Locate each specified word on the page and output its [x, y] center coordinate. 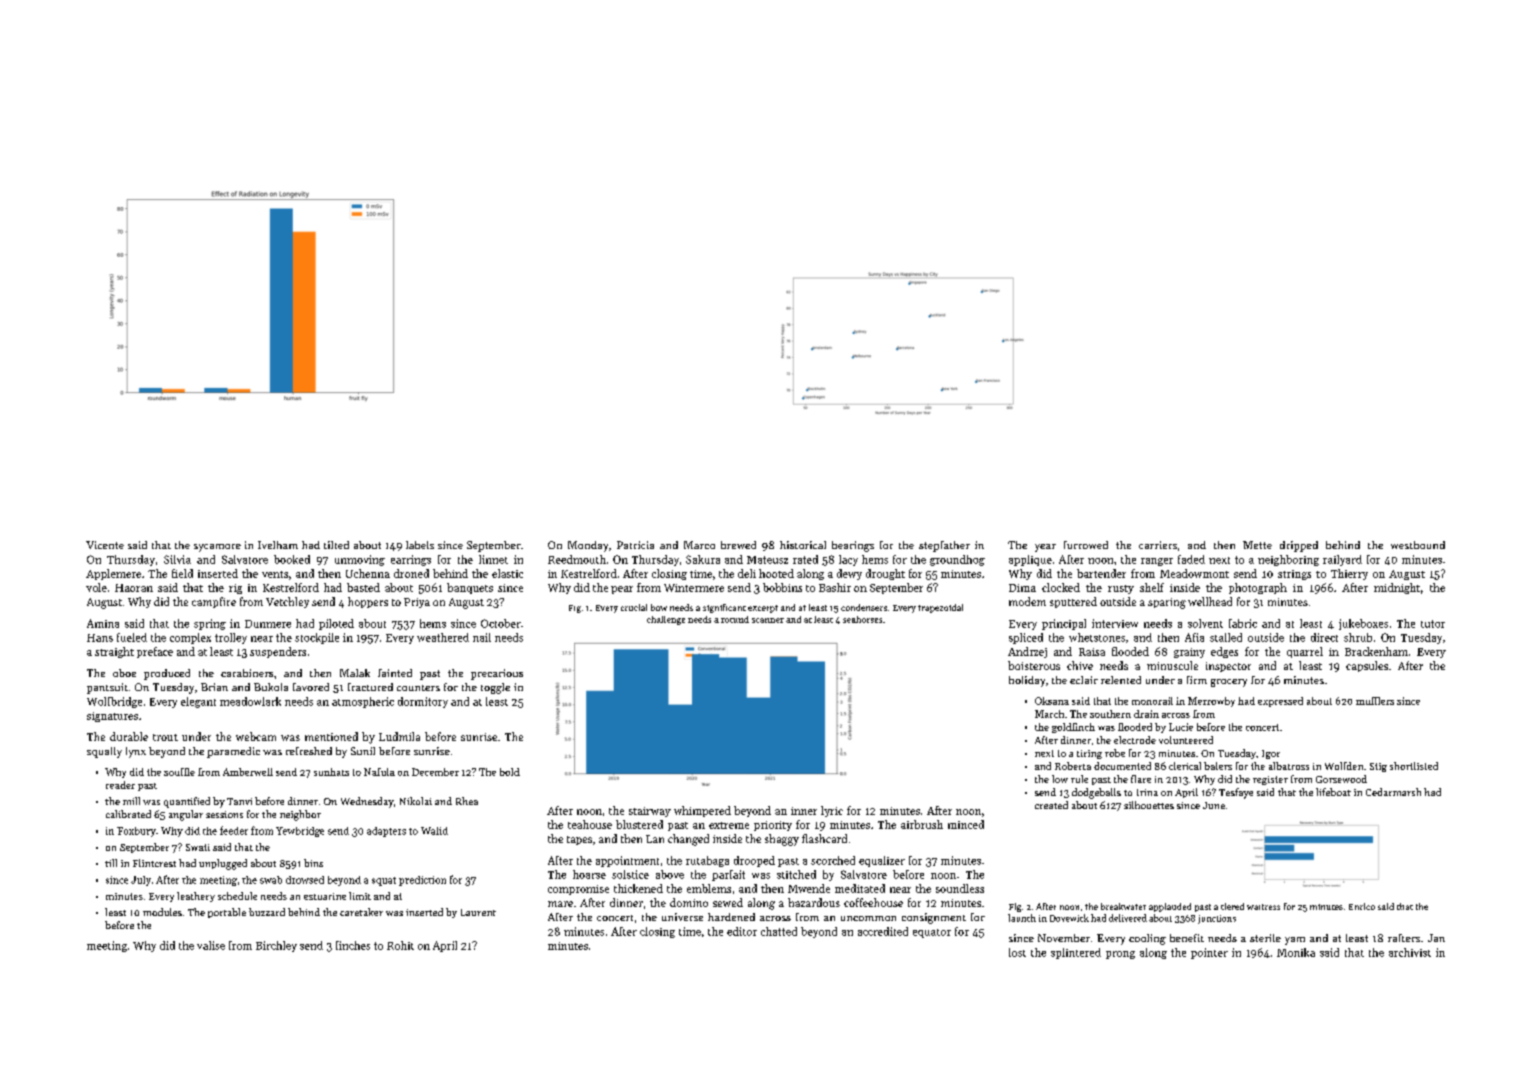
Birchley [276, 946]
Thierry [1349, 574]
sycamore [217, 548]
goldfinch [1073, 728]
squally [104, 752]
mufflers [1375, 701]
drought [885, 574]
